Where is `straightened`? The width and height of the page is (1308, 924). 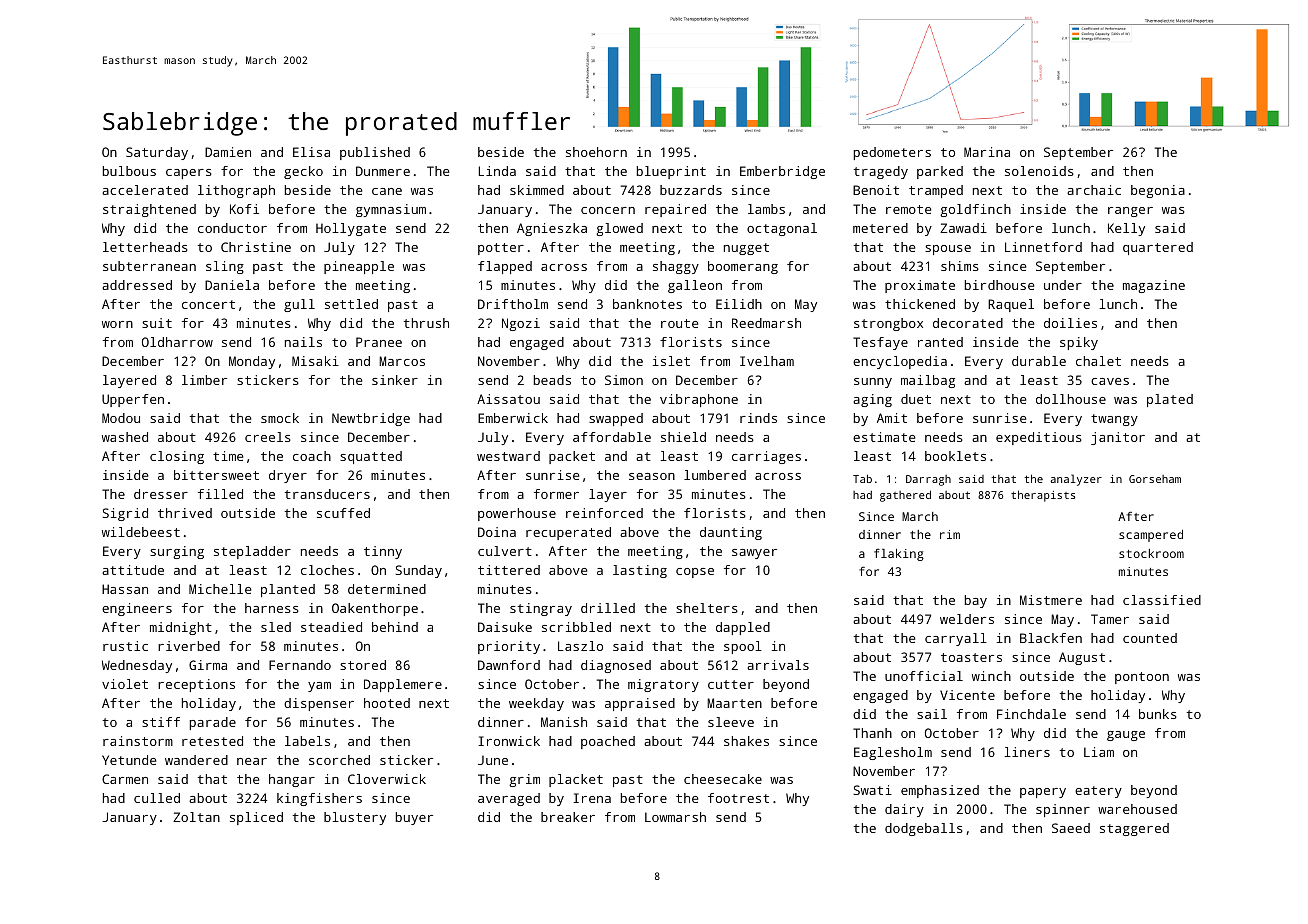 straightened is located at coordinates (149, 210).
